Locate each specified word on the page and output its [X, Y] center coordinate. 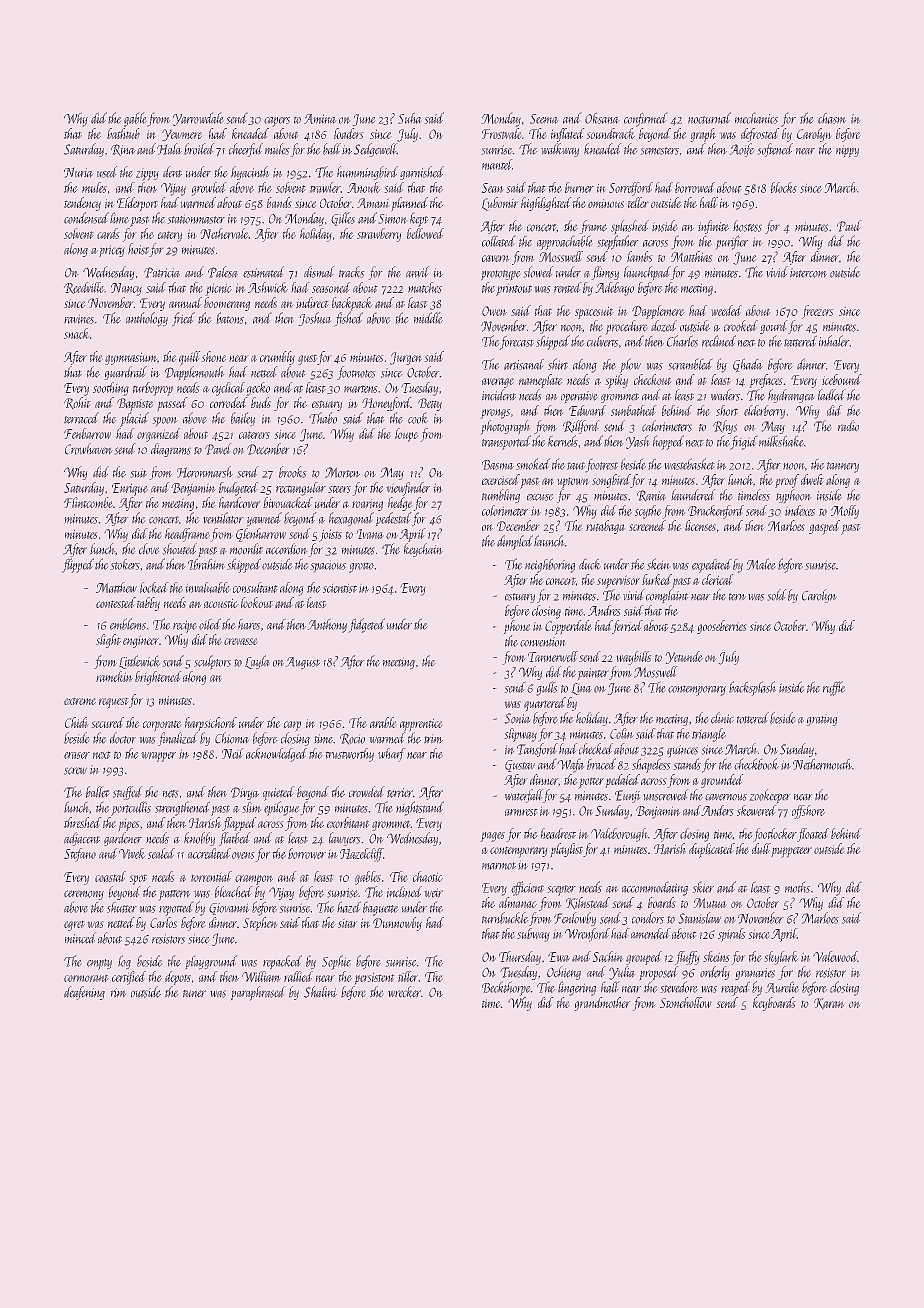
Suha [410, 118]
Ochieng [564, 973]
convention [543, 642]
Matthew [116, 587]
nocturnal [709, 118]
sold [777, 595]
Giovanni [229, 909]
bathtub [123, 133]
